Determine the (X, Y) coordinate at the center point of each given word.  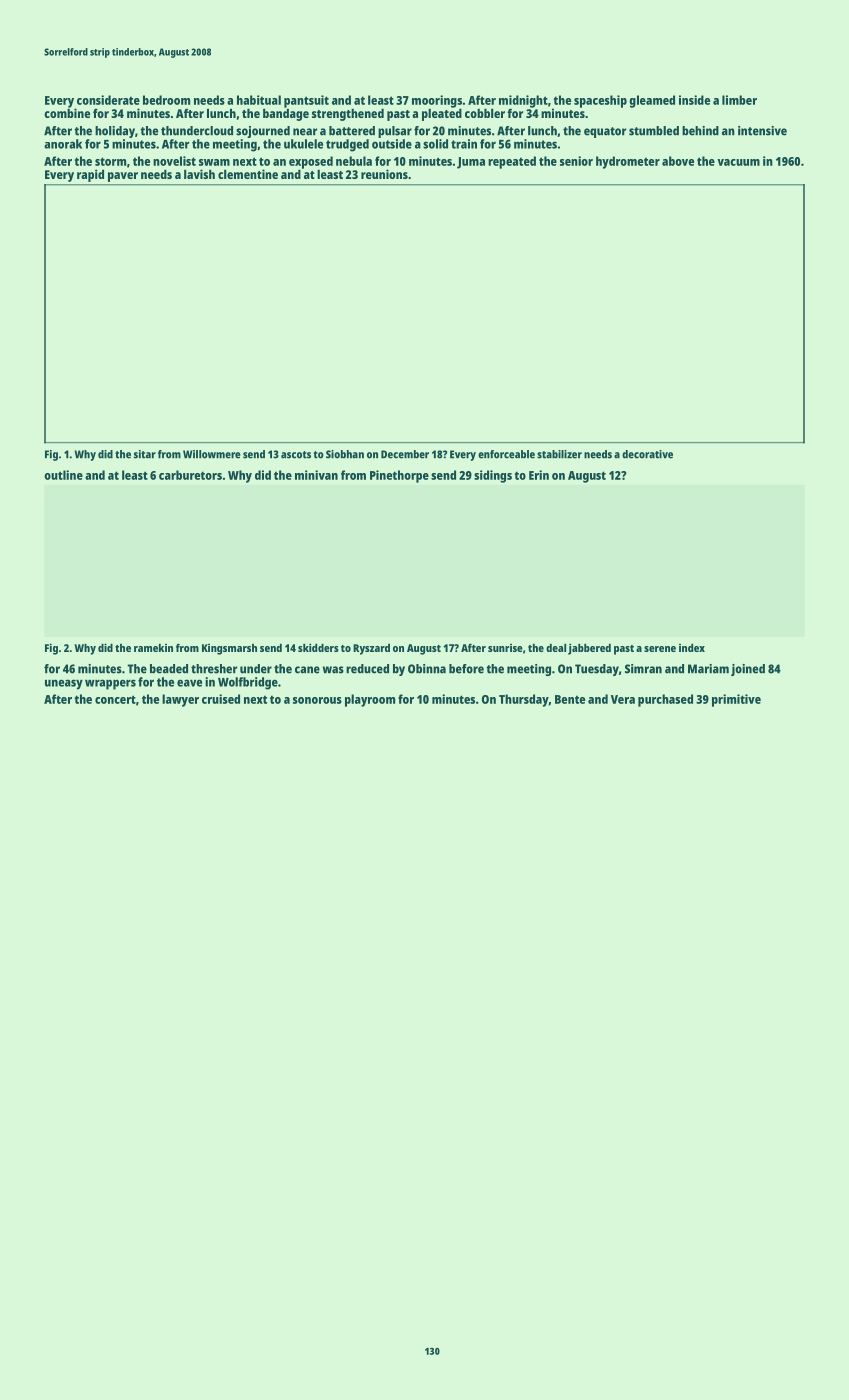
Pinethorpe (399, 476)
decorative (647, 454)
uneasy (64, 684)
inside (694, 100)
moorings (437, 101)
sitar (145, 454)
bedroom (166, 100)
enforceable (506, 454)
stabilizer (559, 454)
